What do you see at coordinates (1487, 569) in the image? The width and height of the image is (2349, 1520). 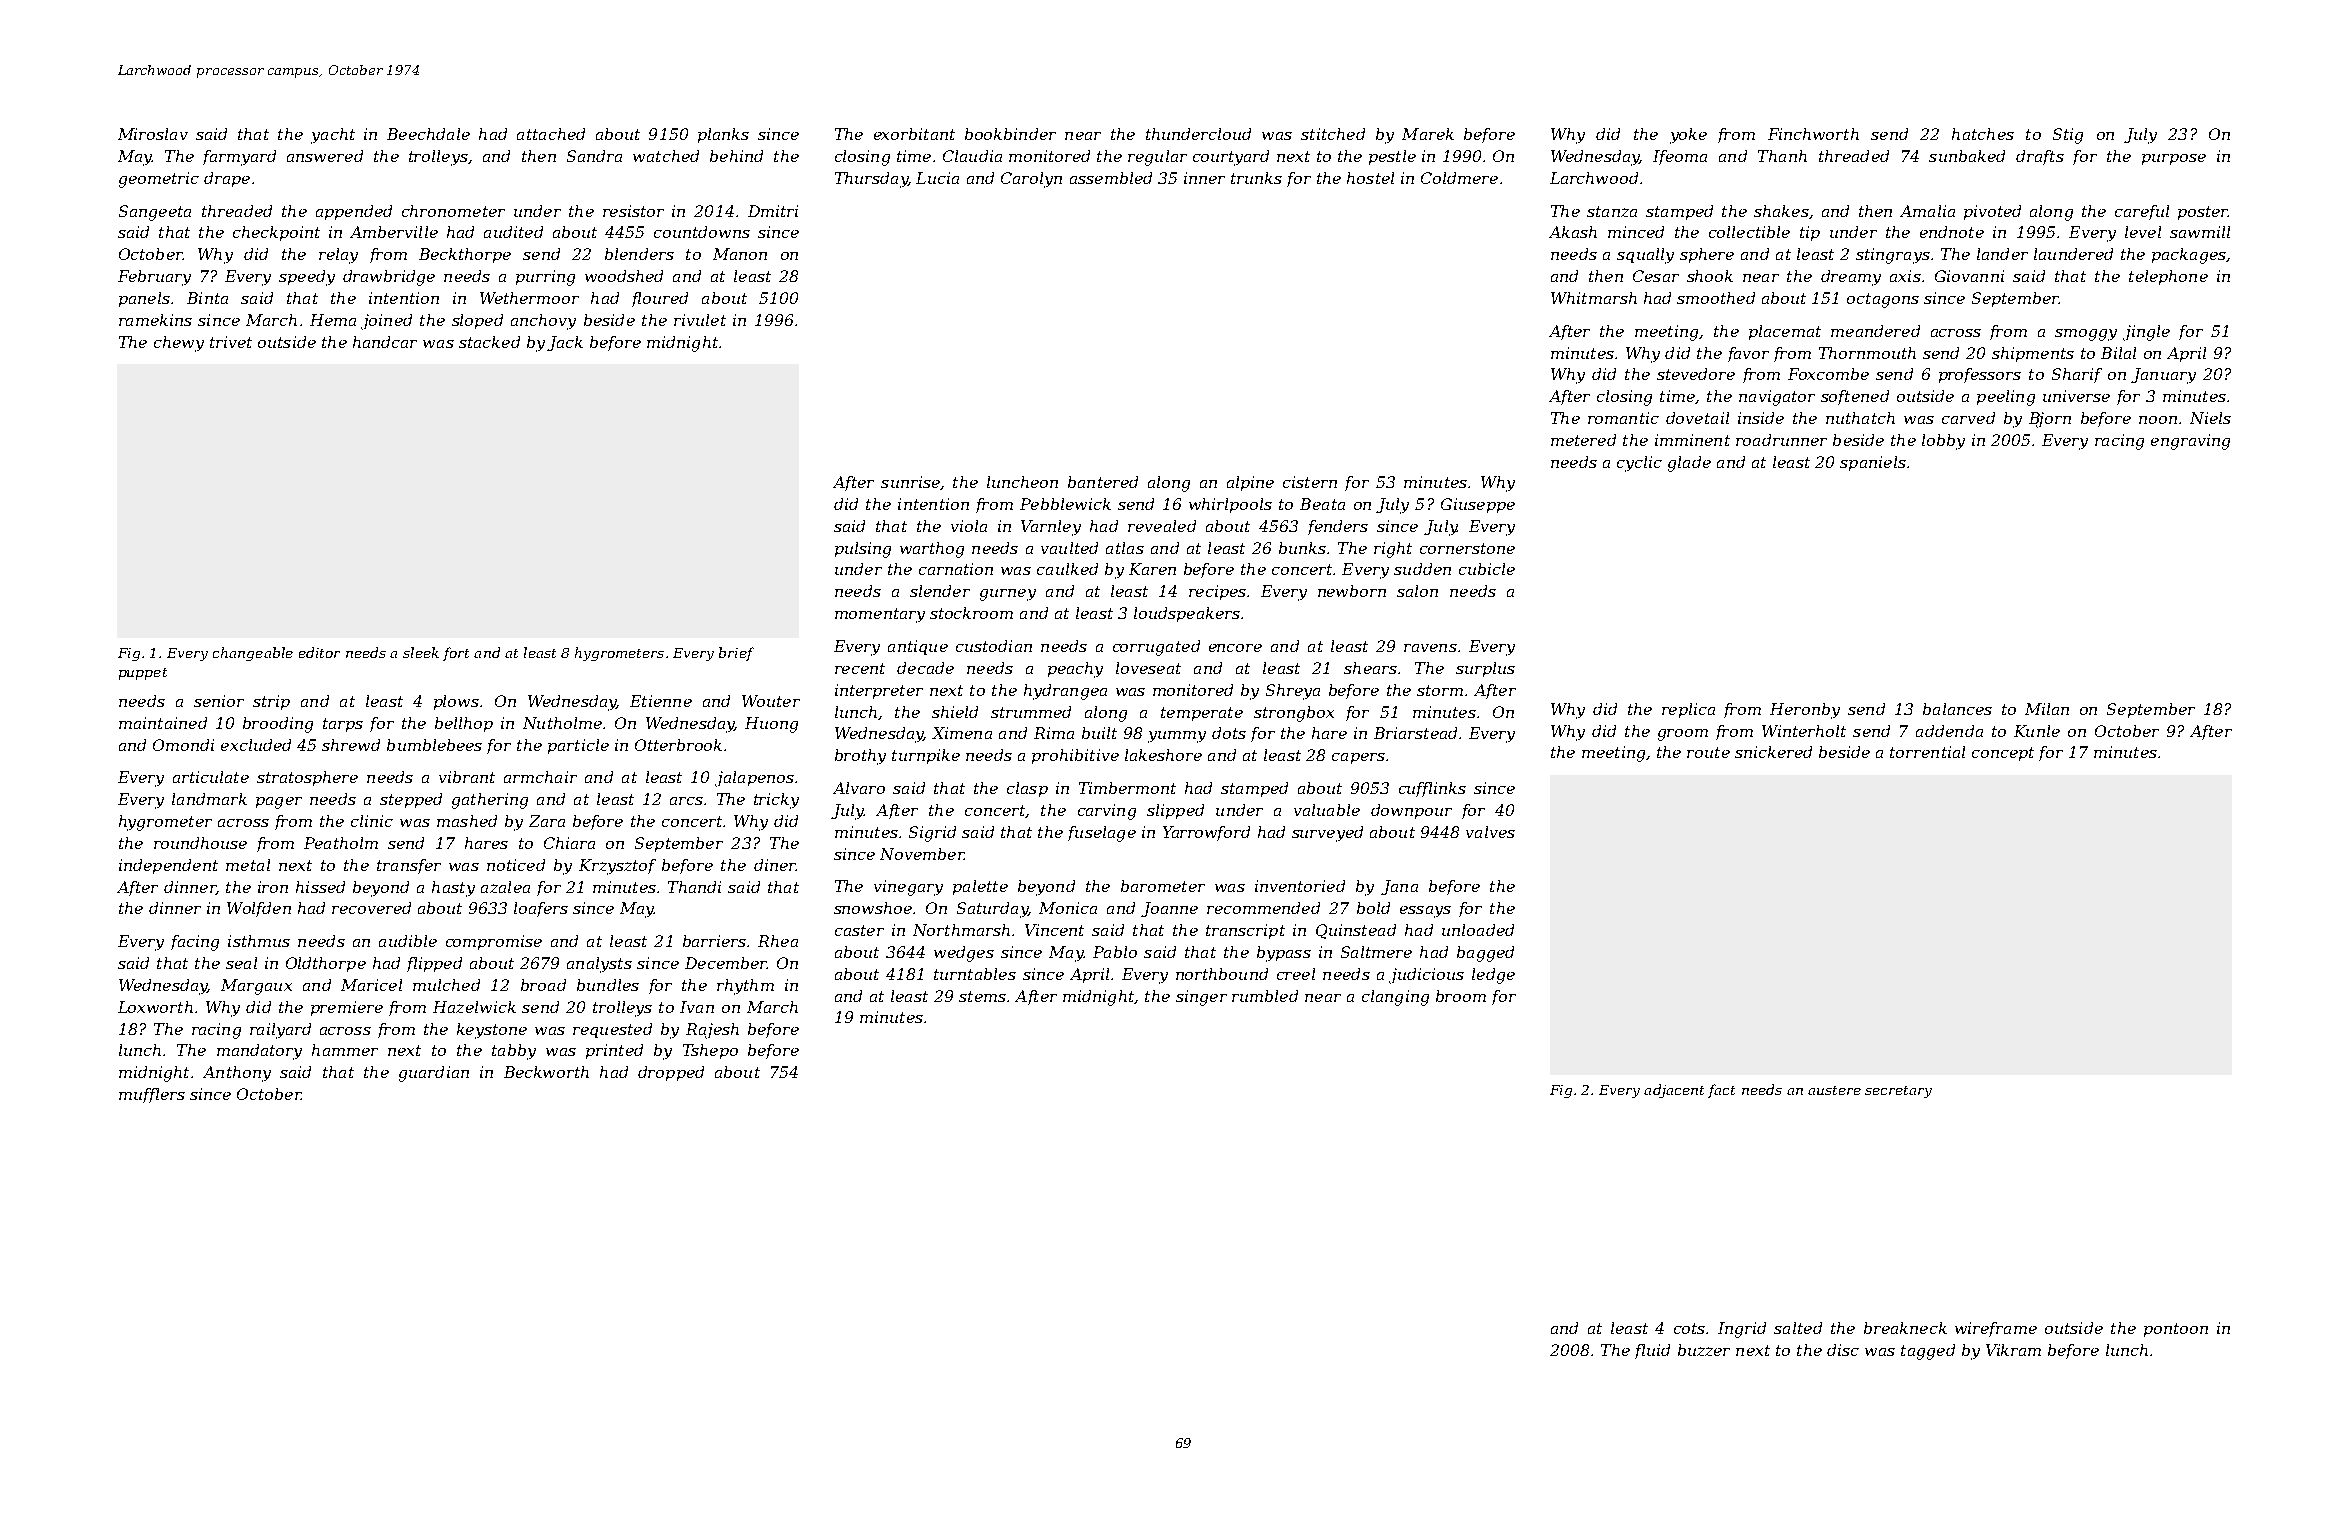 I see `cubicle` at bounding box center [1487, 569].
